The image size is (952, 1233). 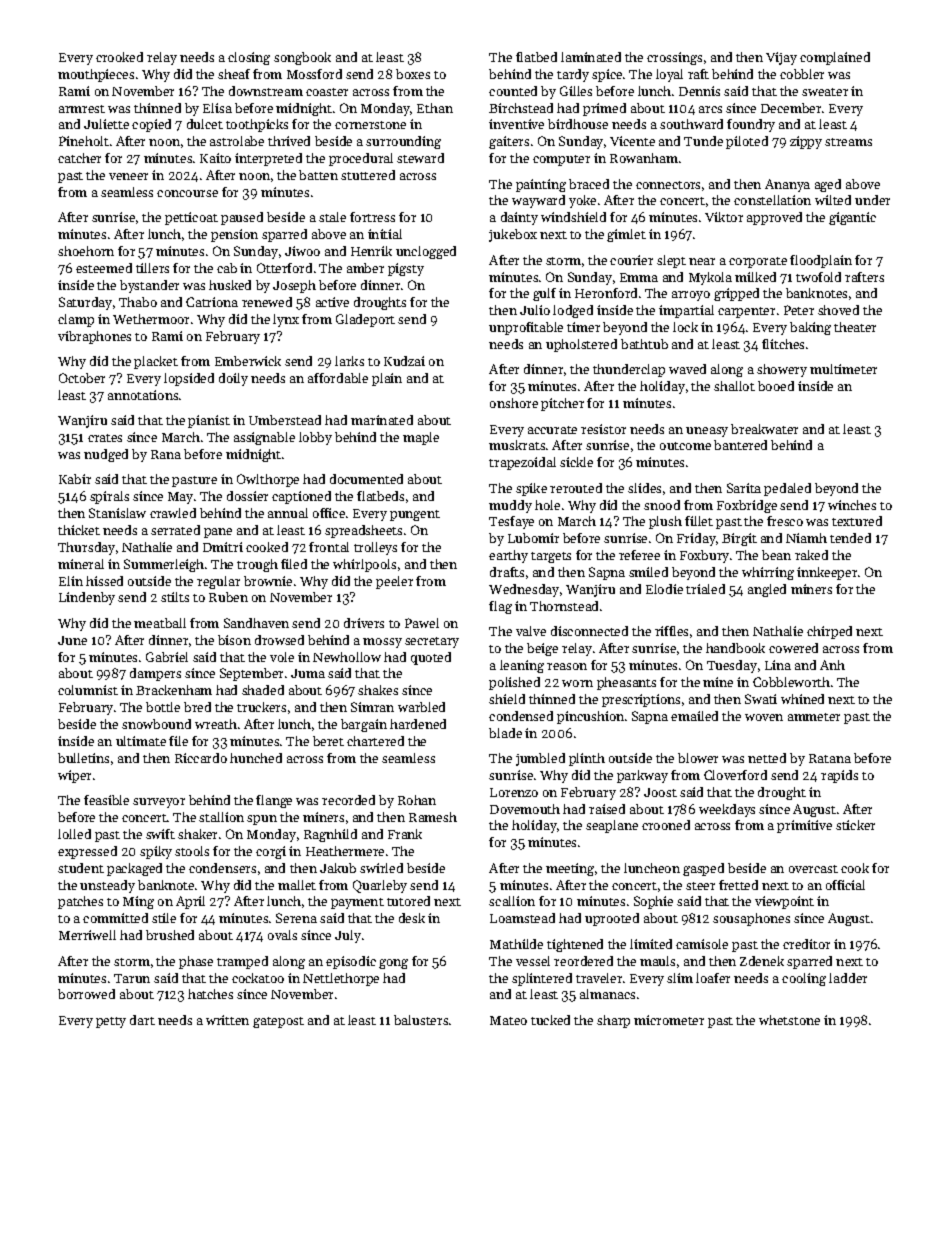 I want to click on Lina, so click(x=778, y=665).
